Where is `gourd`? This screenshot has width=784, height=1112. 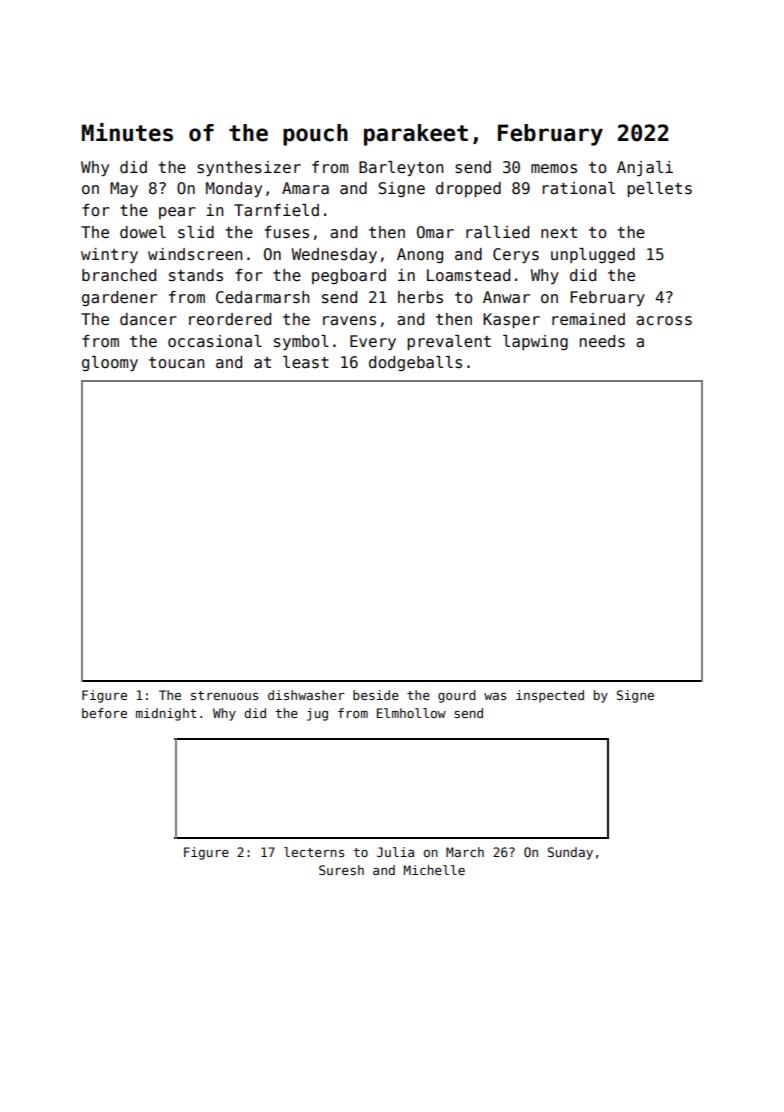
gourd is located at coordinates (457, 696).
